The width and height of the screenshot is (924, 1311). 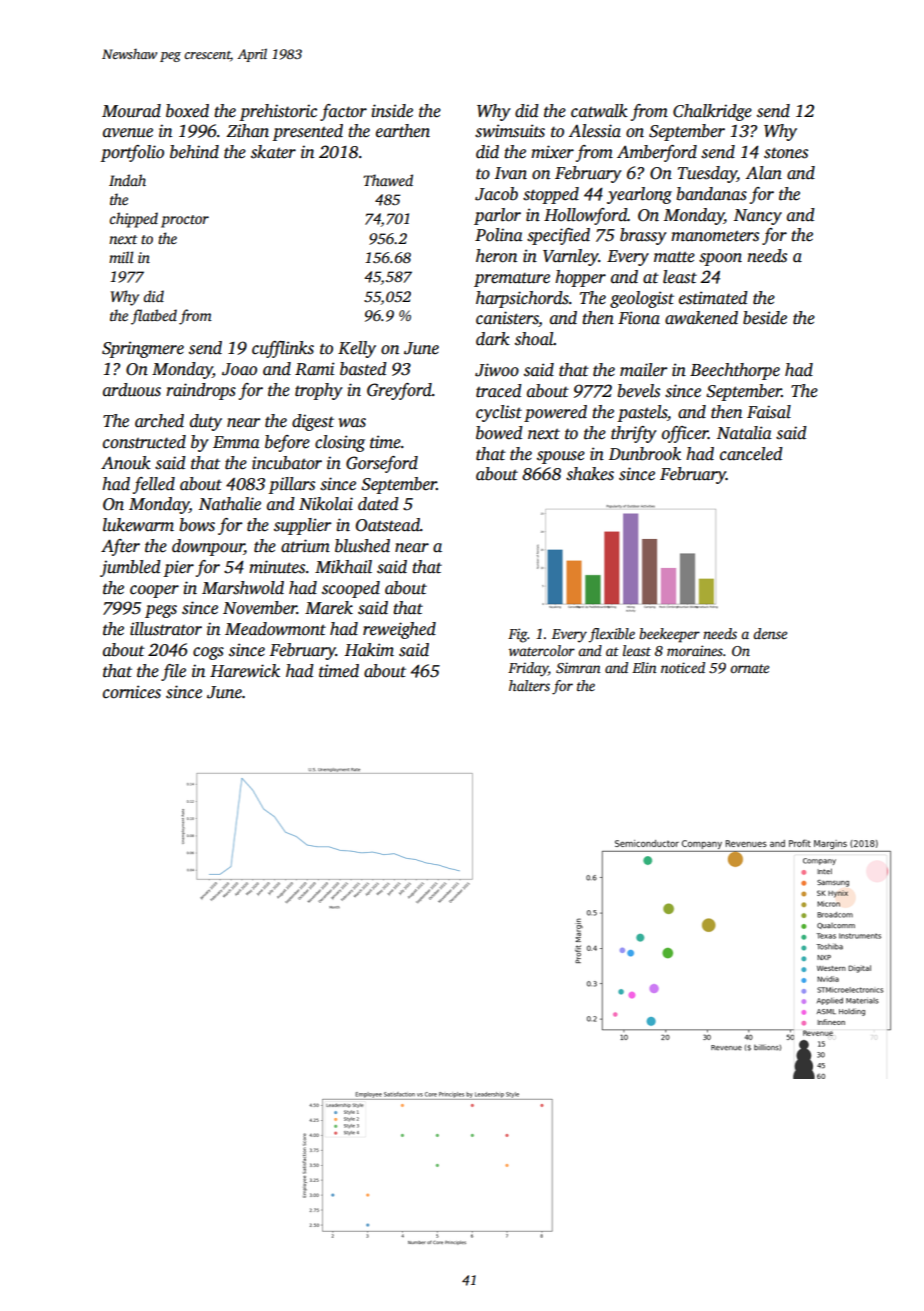 What do you see at coordinates (132, 692) in the screenshot?
I see `cornices` at bounding box center [132, 692].
